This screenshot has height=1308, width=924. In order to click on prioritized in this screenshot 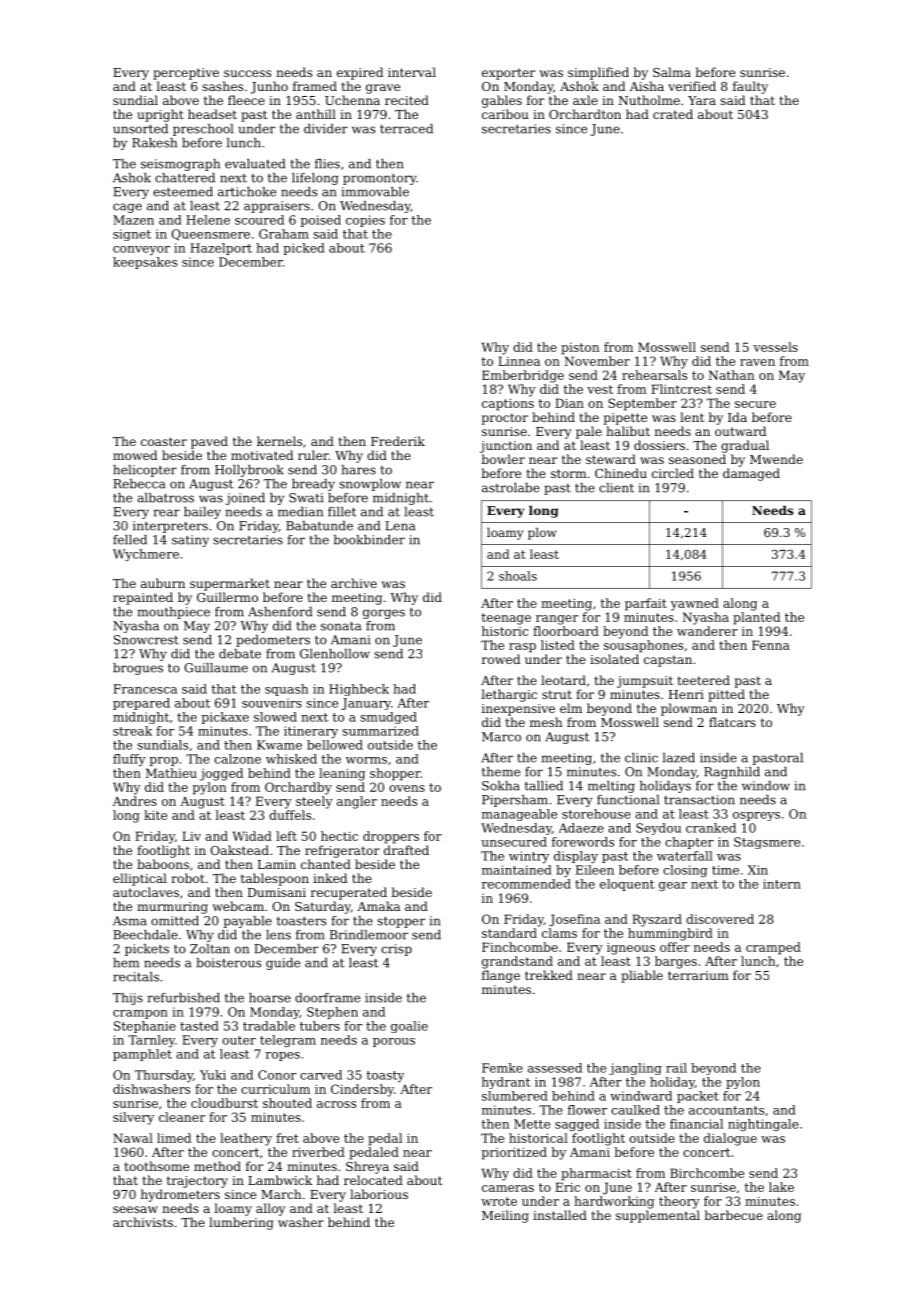, I will do `click(514, 1153)`.
